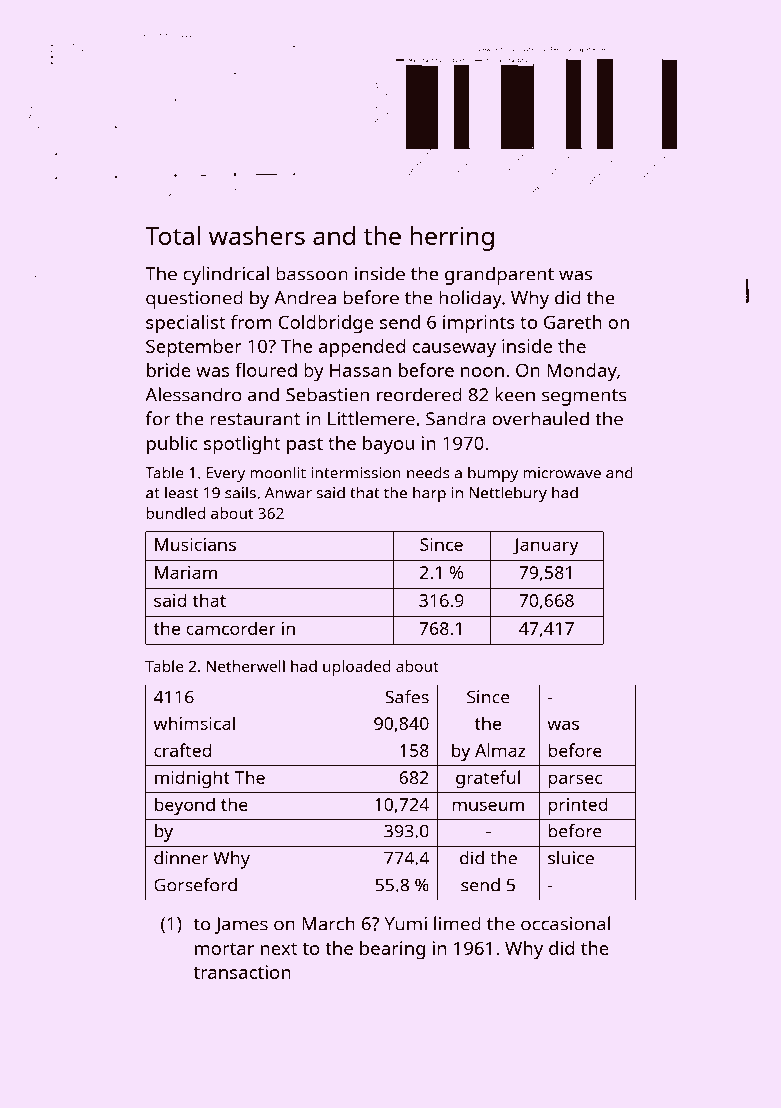 The image size is (781, 1108). Describe the element at coordinates (454, 350) in the document. I see `causeway` at that location.
